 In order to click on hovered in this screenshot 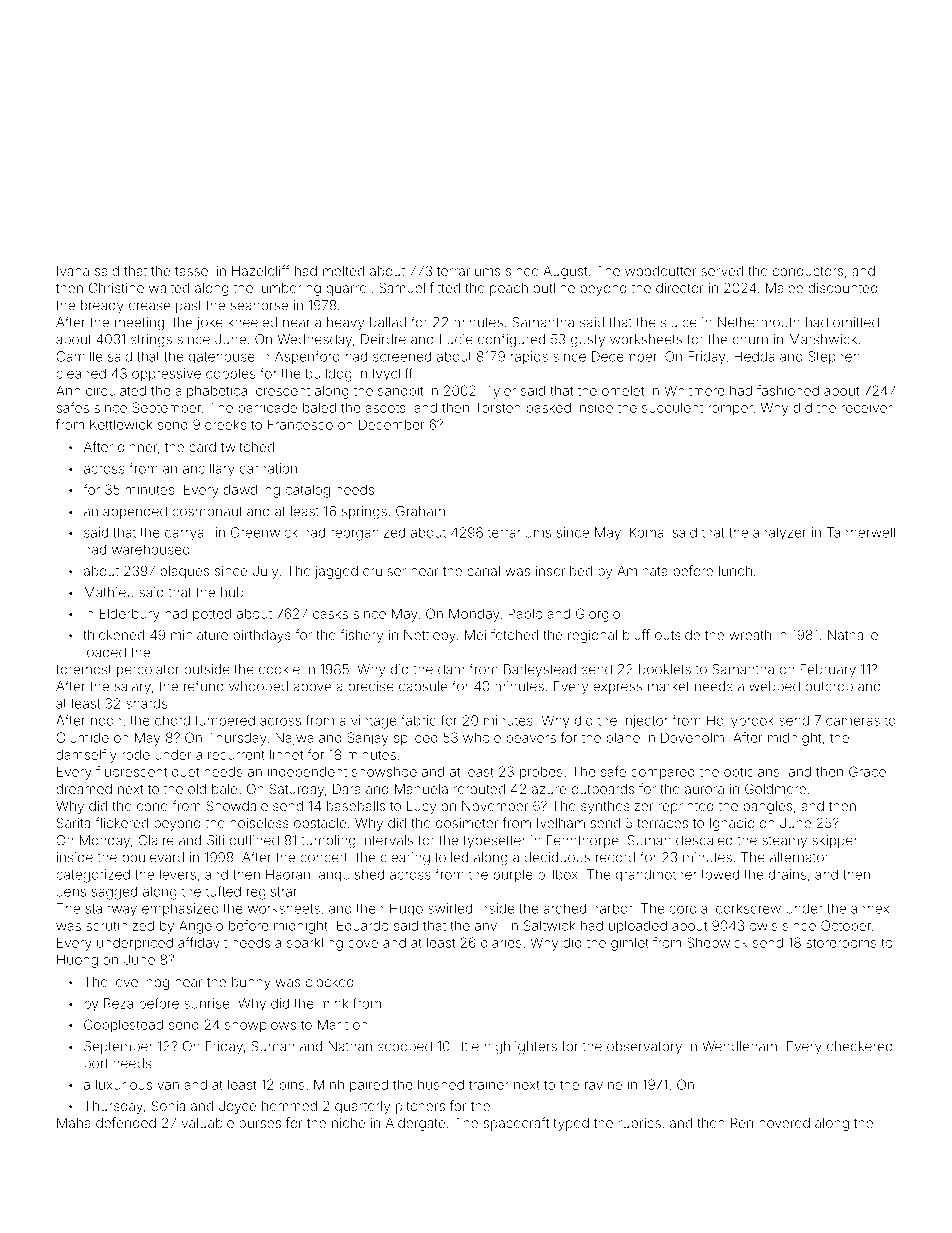, I will do `click(784, 1123)`.
